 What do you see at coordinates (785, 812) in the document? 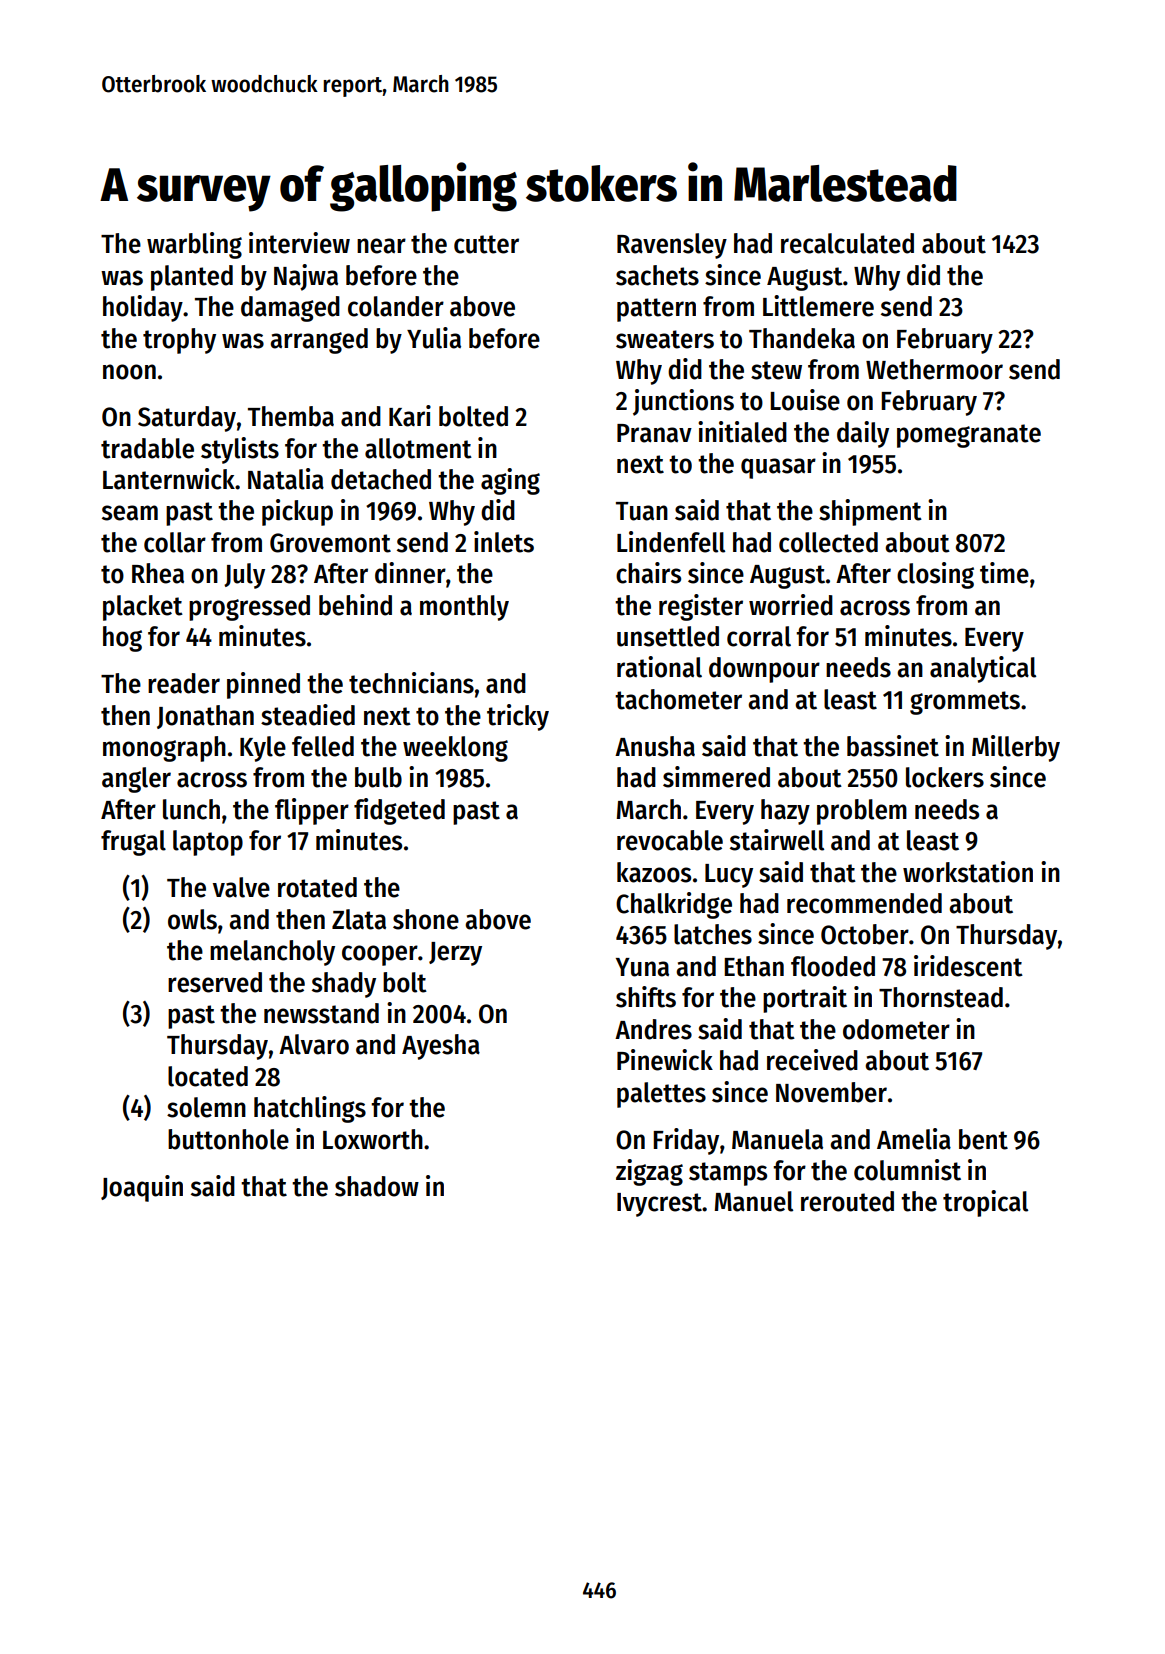
I see `hazy` at bounding box center [785, 812].
